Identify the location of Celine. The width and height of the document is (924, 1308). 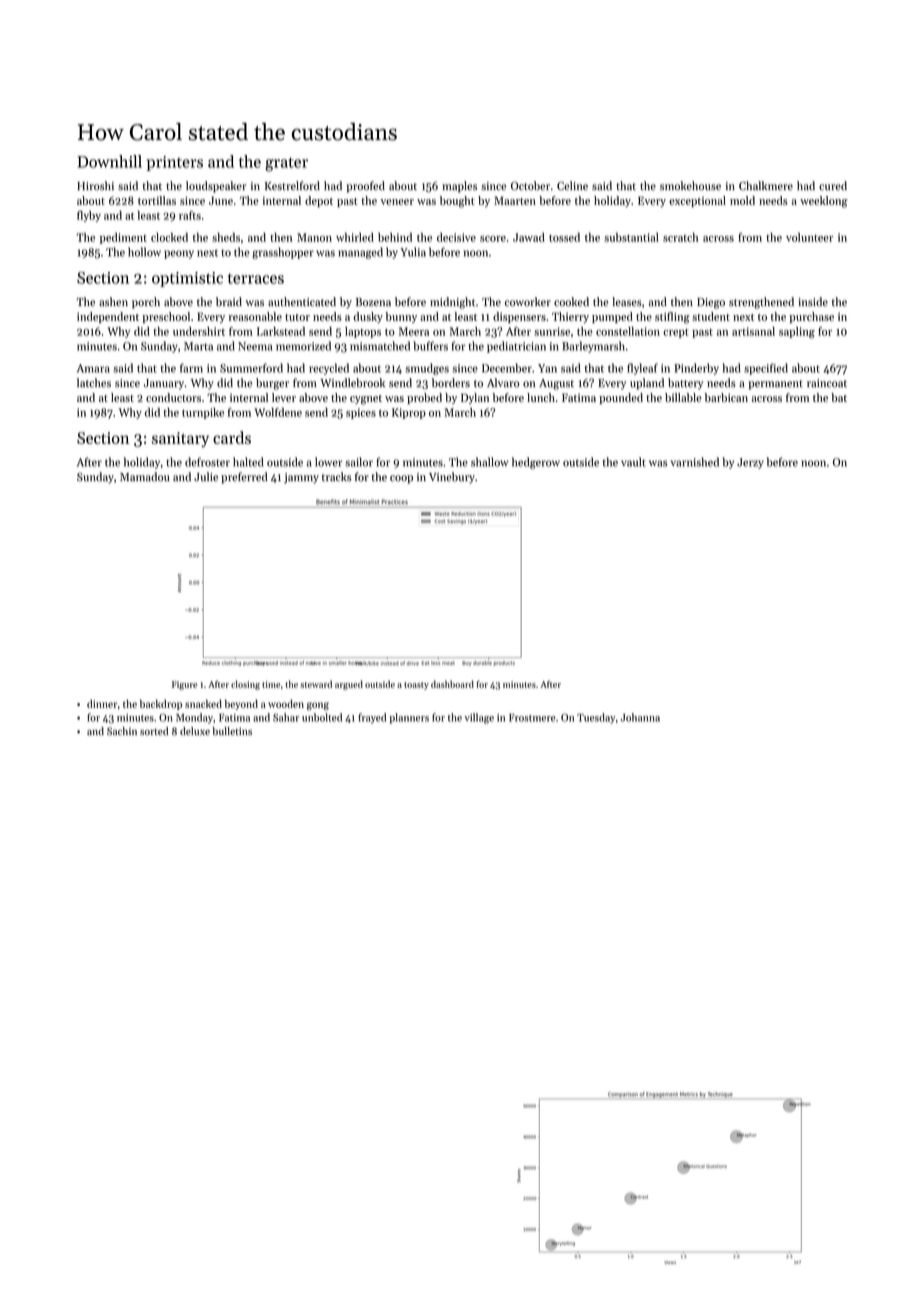
(572, 186).
